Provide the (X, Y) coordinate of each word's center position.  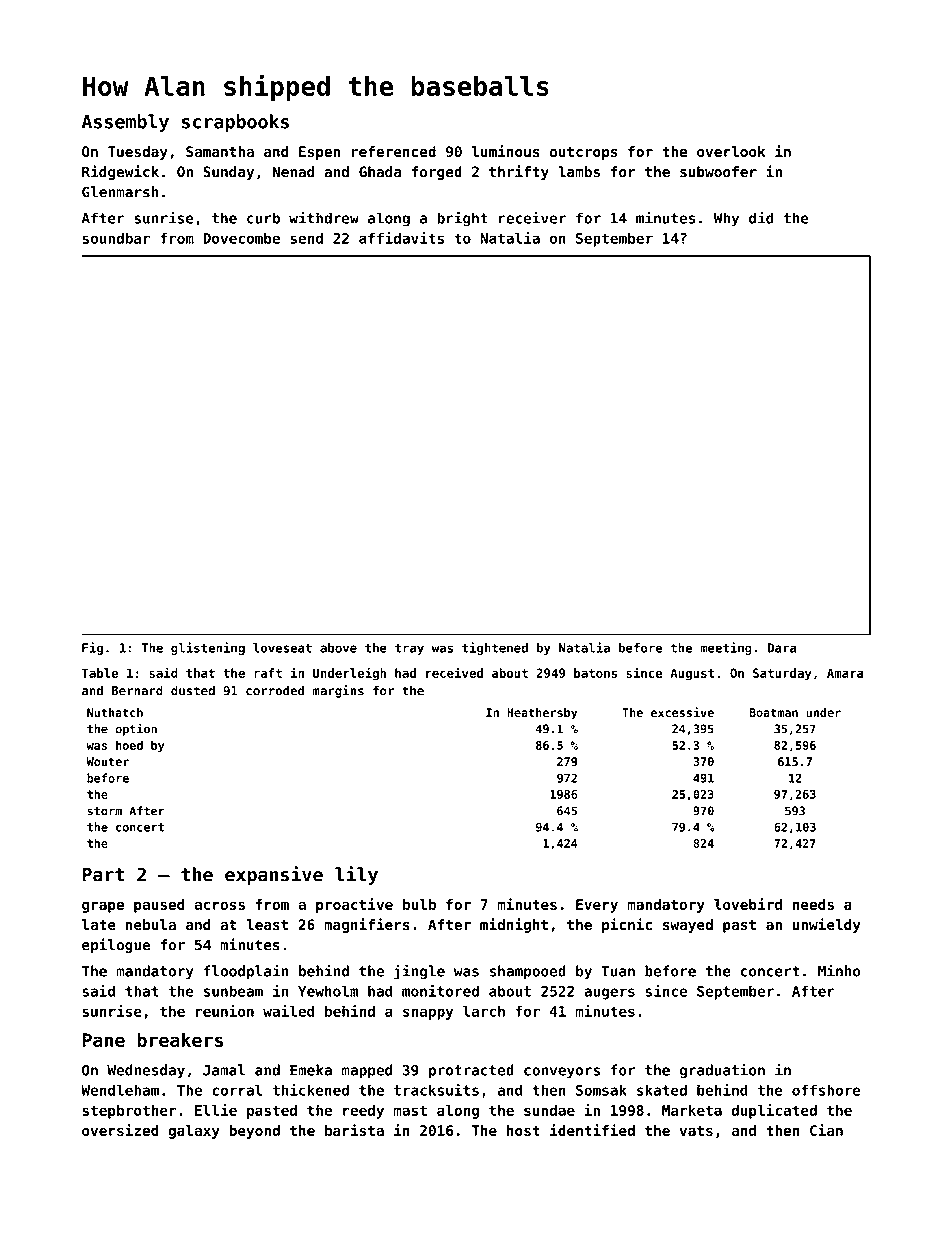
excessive (682, 712)
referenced (394, 151)
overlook (731, 151)
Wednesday (146, 1071)
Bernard (137, 690)
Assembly (125, 123)
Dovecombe (241, 238)
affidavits (401, 238)
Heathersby (542, 714)
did (761, 217)
